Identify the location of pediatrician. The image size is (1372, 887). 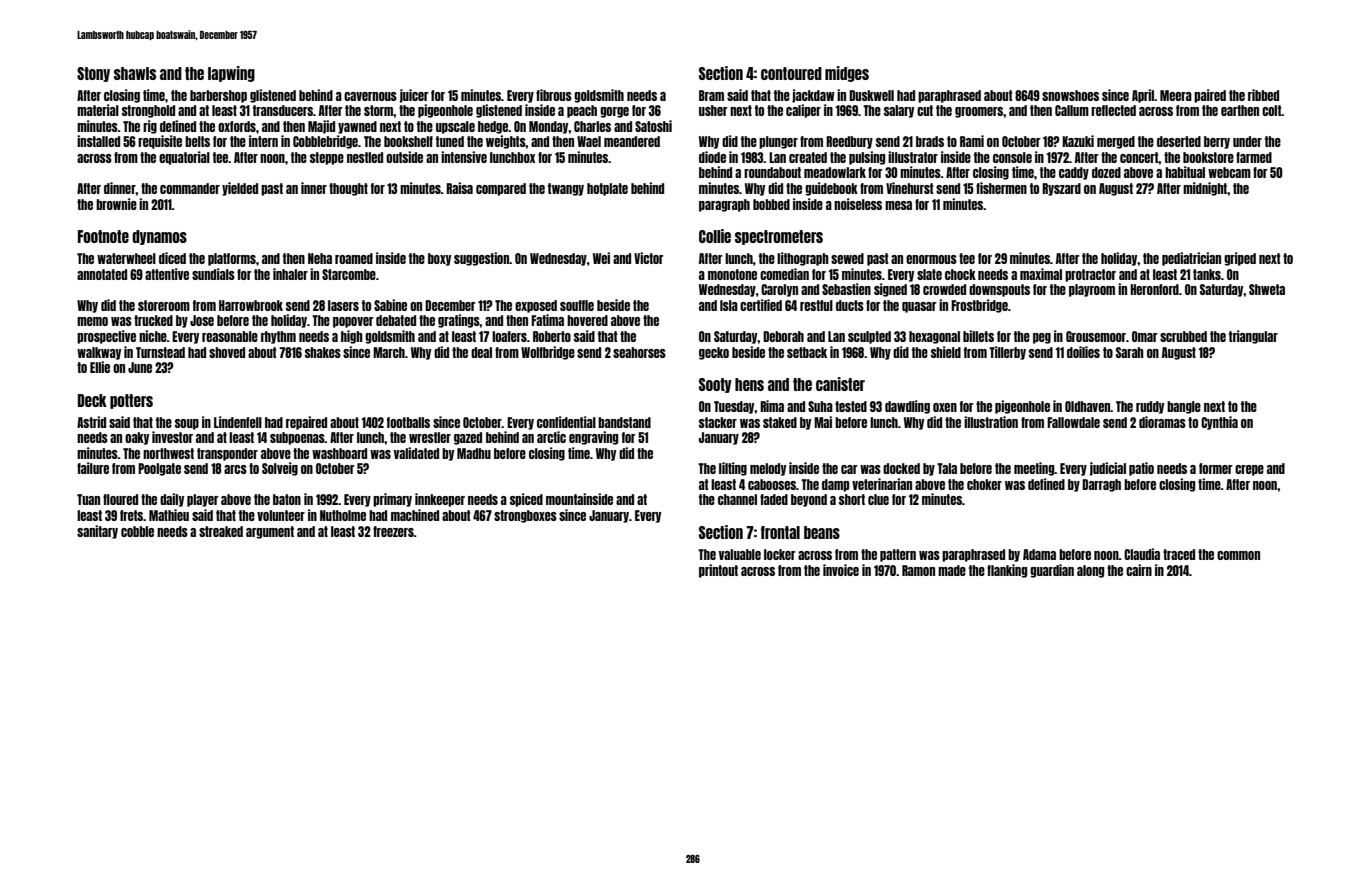
(1191, 259).
